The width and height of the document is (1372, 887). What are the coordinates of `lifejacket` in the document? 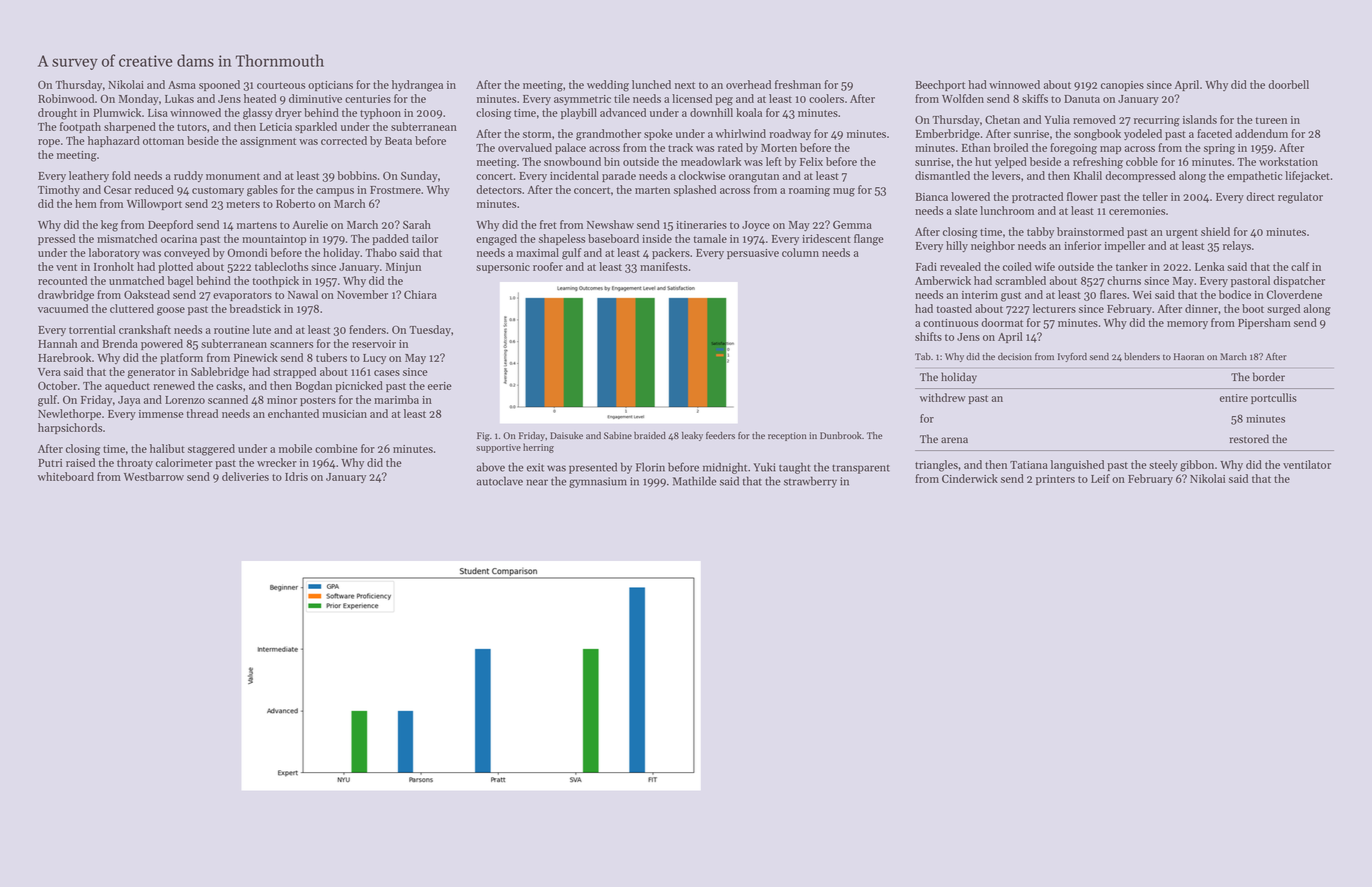 It's located at (1307, 176).
